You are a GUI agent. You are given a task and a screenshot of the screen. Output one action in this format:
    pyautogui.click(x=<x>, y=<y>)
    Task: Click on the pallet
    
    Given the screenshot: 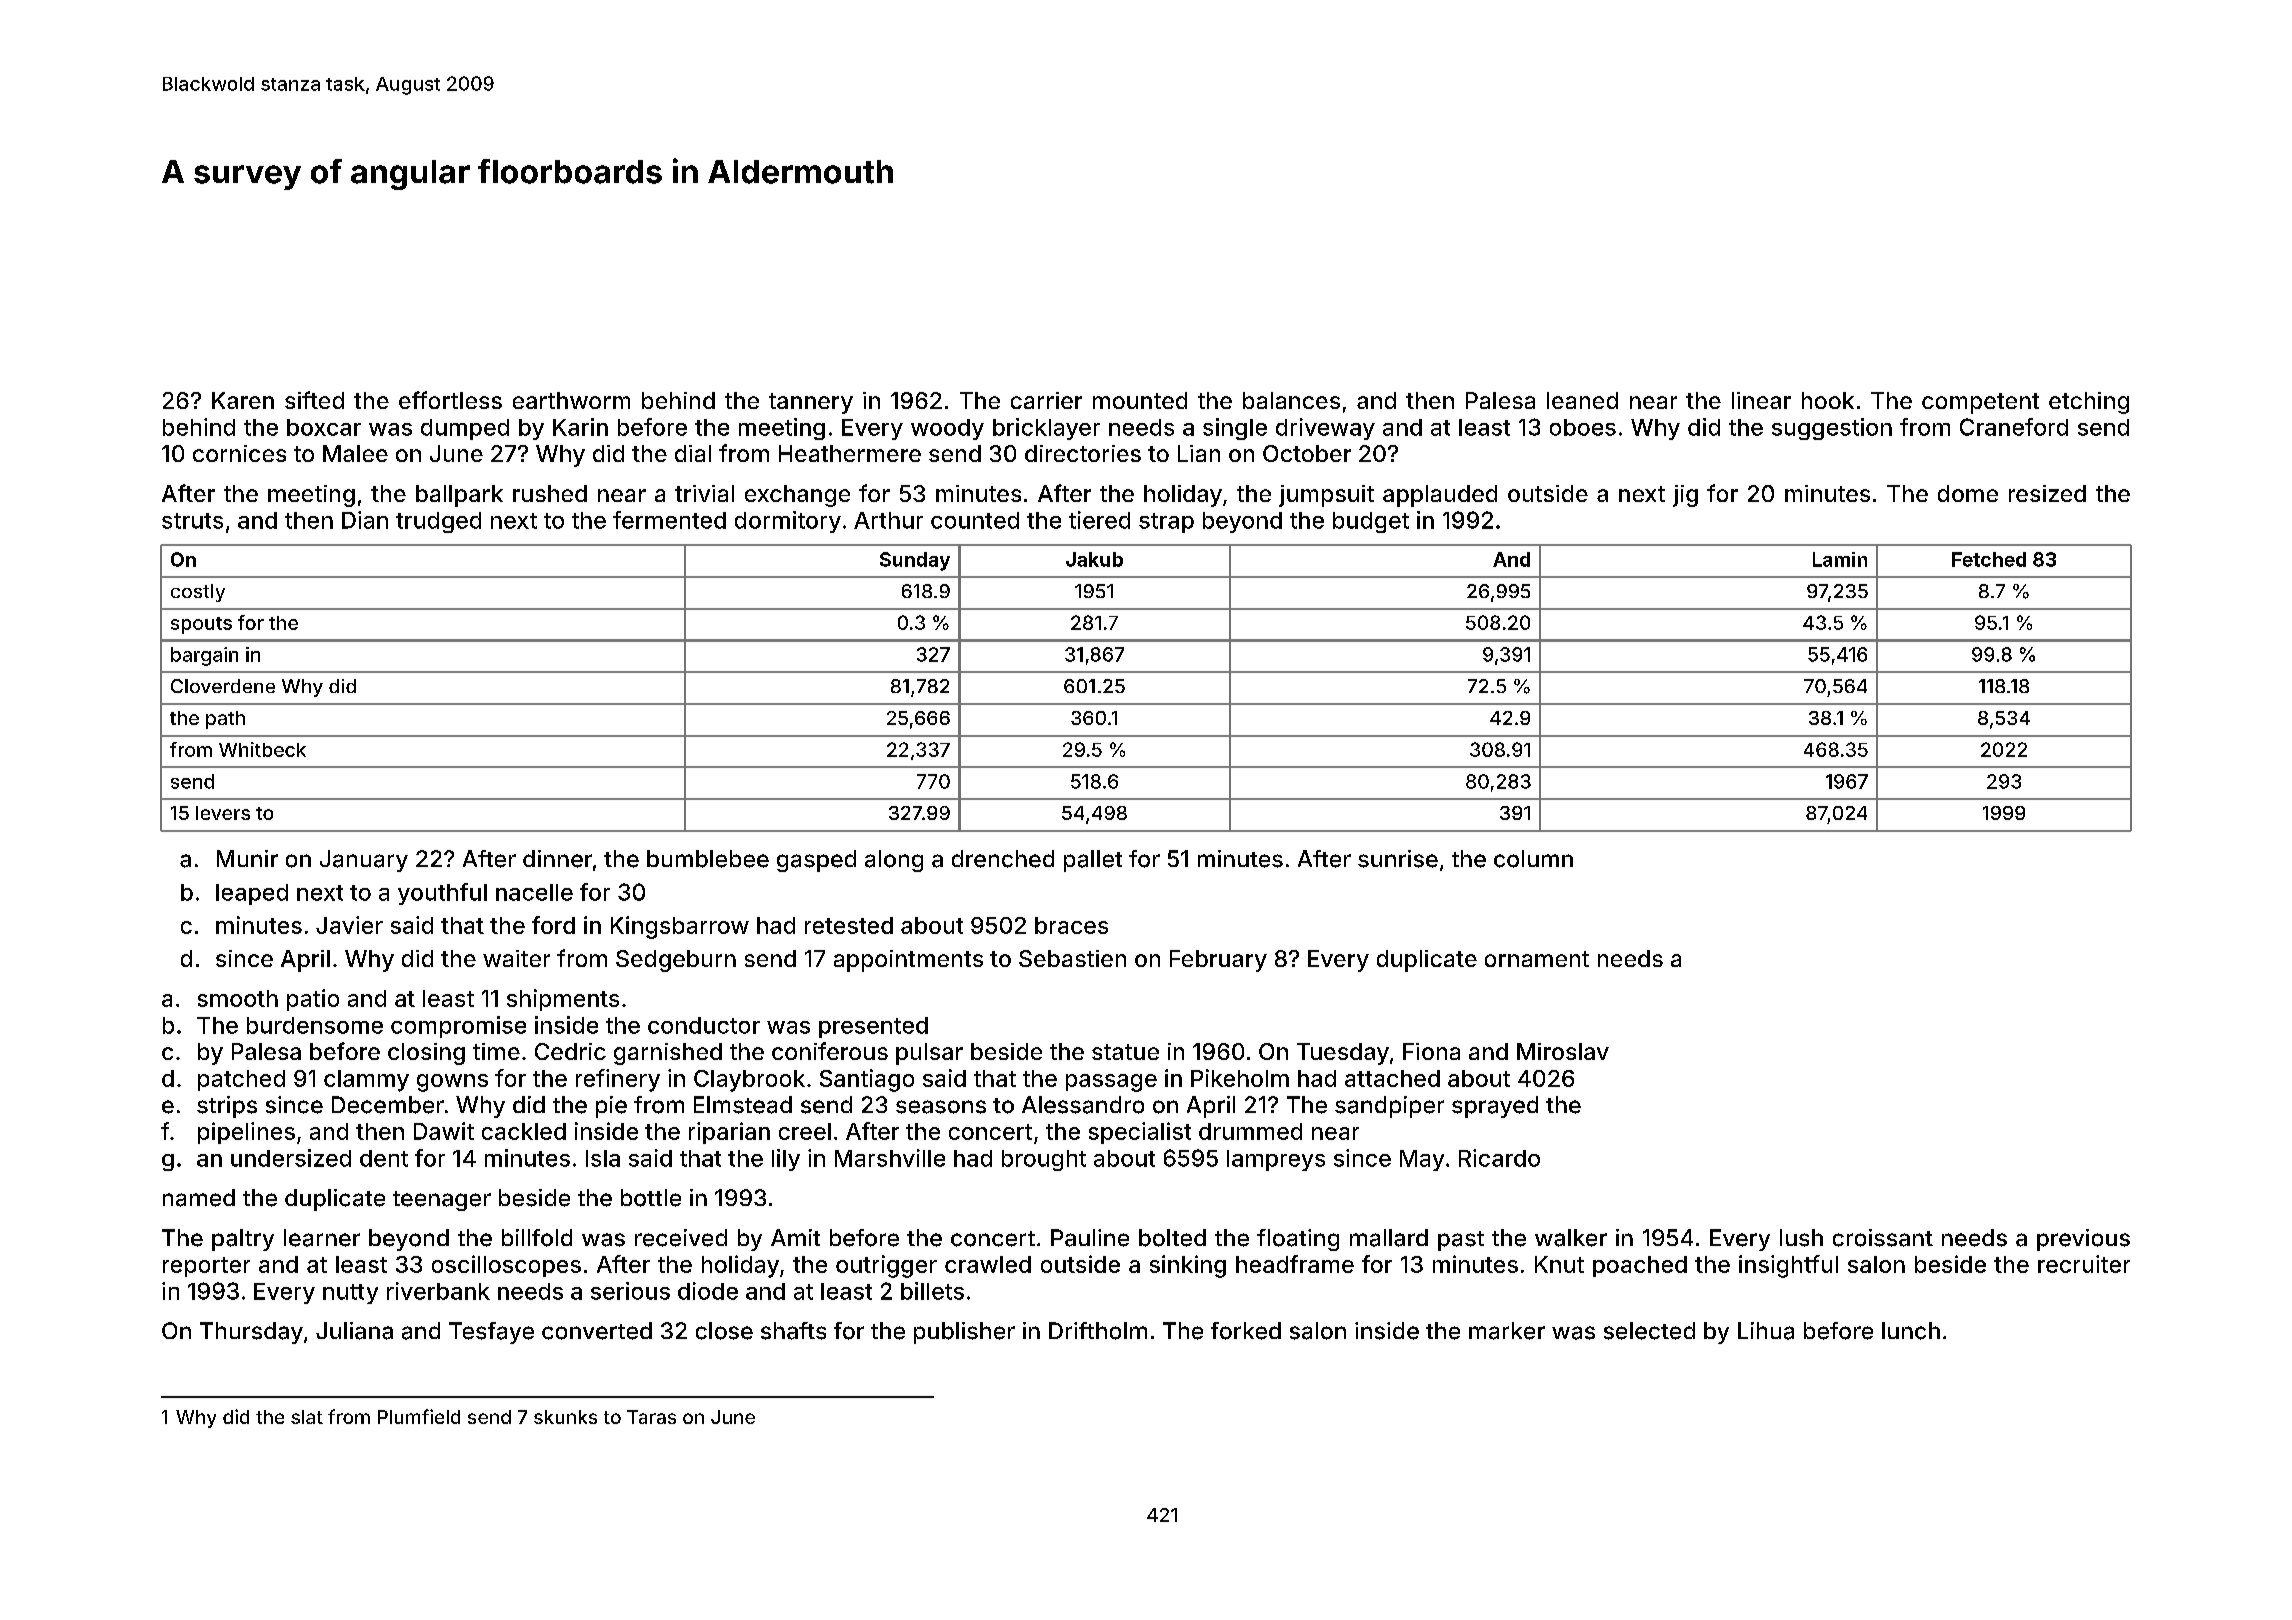 What is the action you would take?
    pyautogui.click(x=1093, y=861)
